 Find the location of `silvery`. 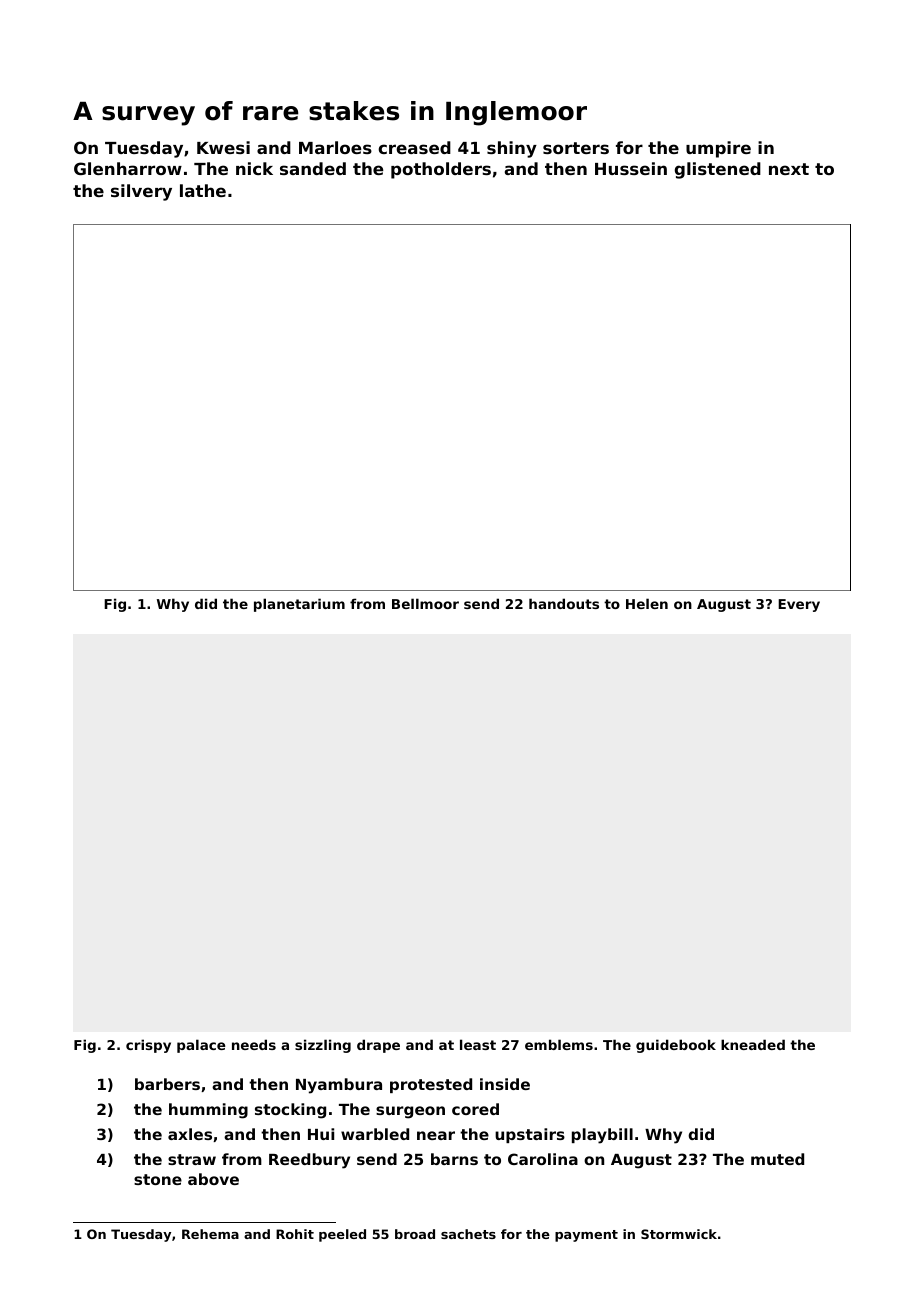

silvery is located at coordinates (141, 192).
